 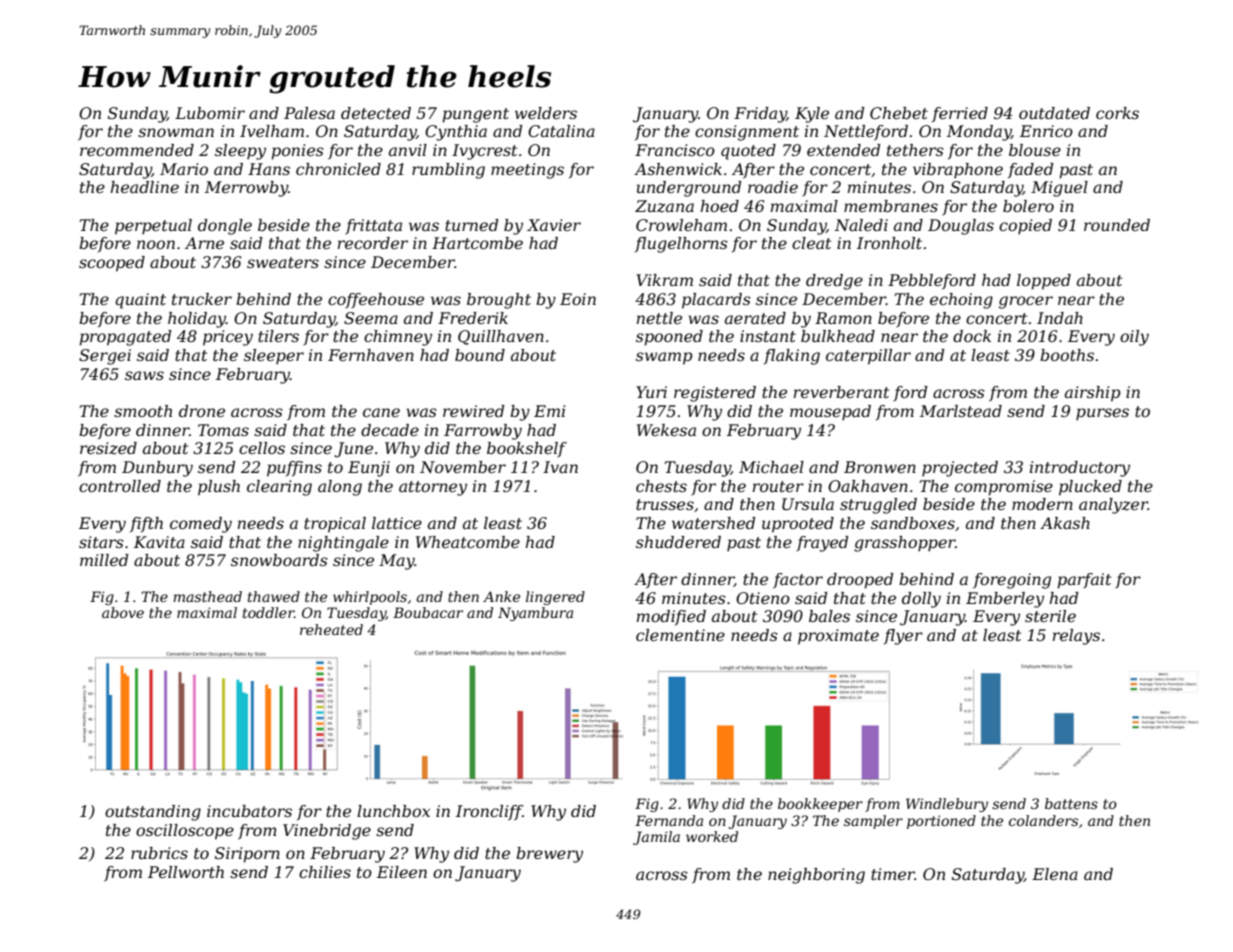 I want to click on Otieno, so click(x=763, y=598).
